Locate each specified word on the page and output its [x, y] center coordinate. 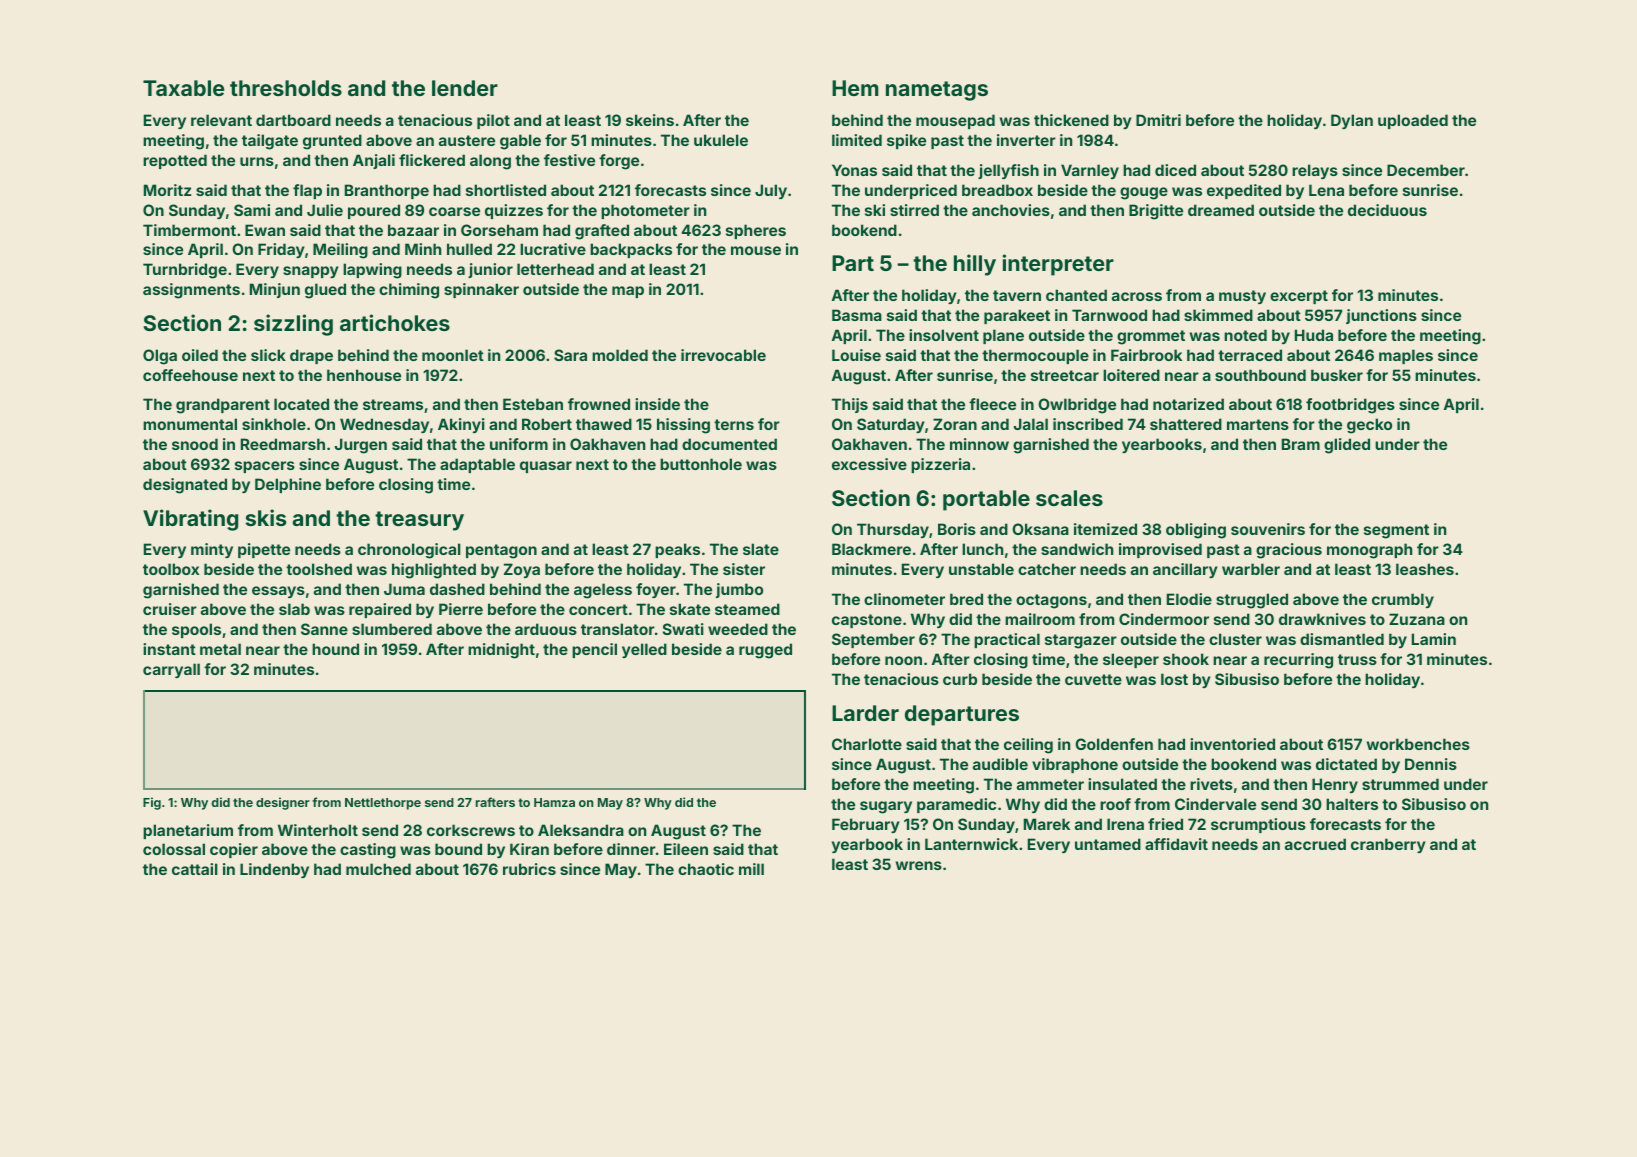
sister [744, 569]
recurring [1298, 661]
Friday [281, 250]
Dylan [1352, 121]
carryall [171, 670]
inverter [1026, 140]
